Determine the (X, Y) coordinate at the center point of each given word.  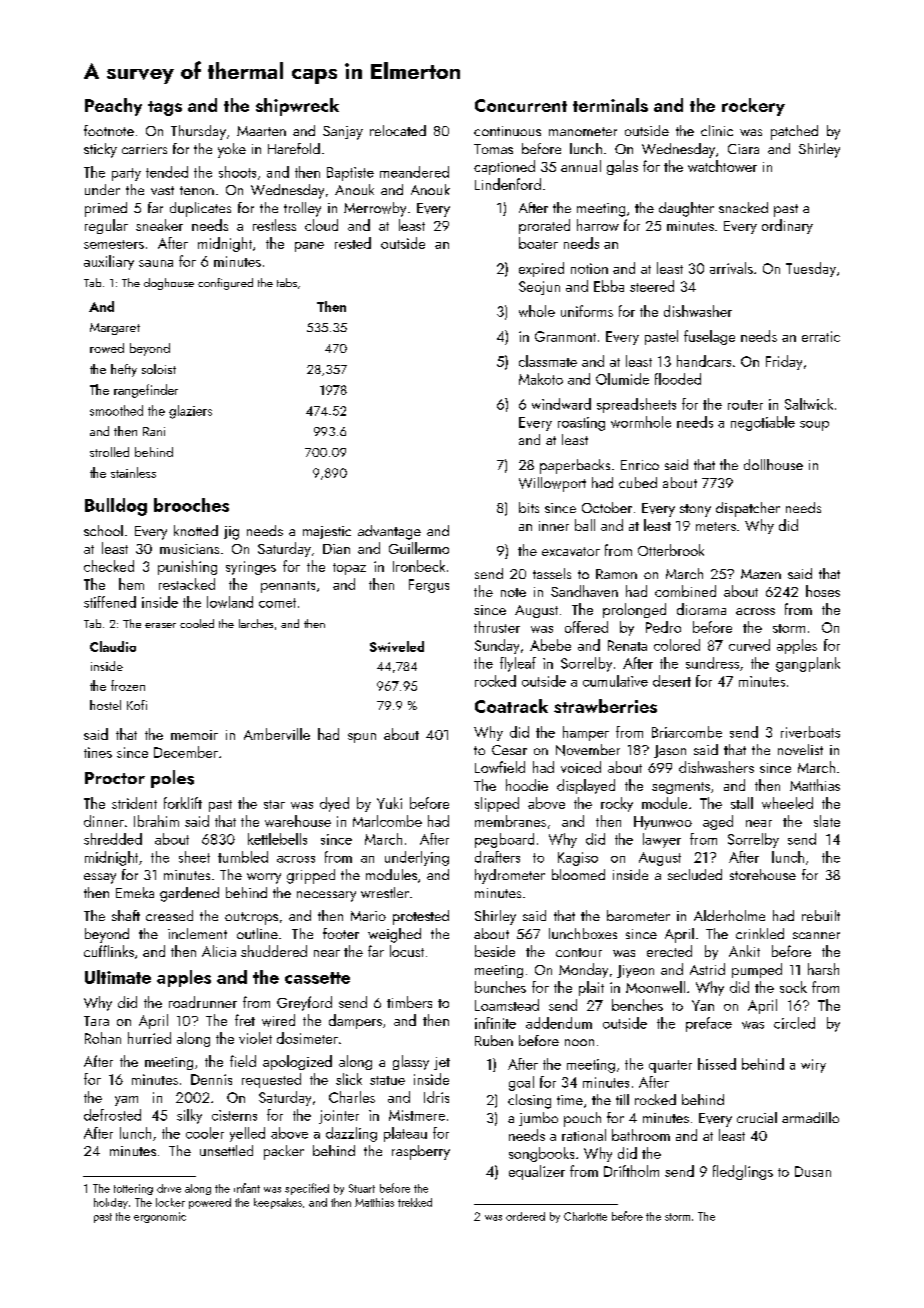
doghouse (169, 284)
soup (814, 426)
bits (529, 507)
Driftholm (631, 1171)
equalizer (537, 1172)
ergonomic (160, 1217)
